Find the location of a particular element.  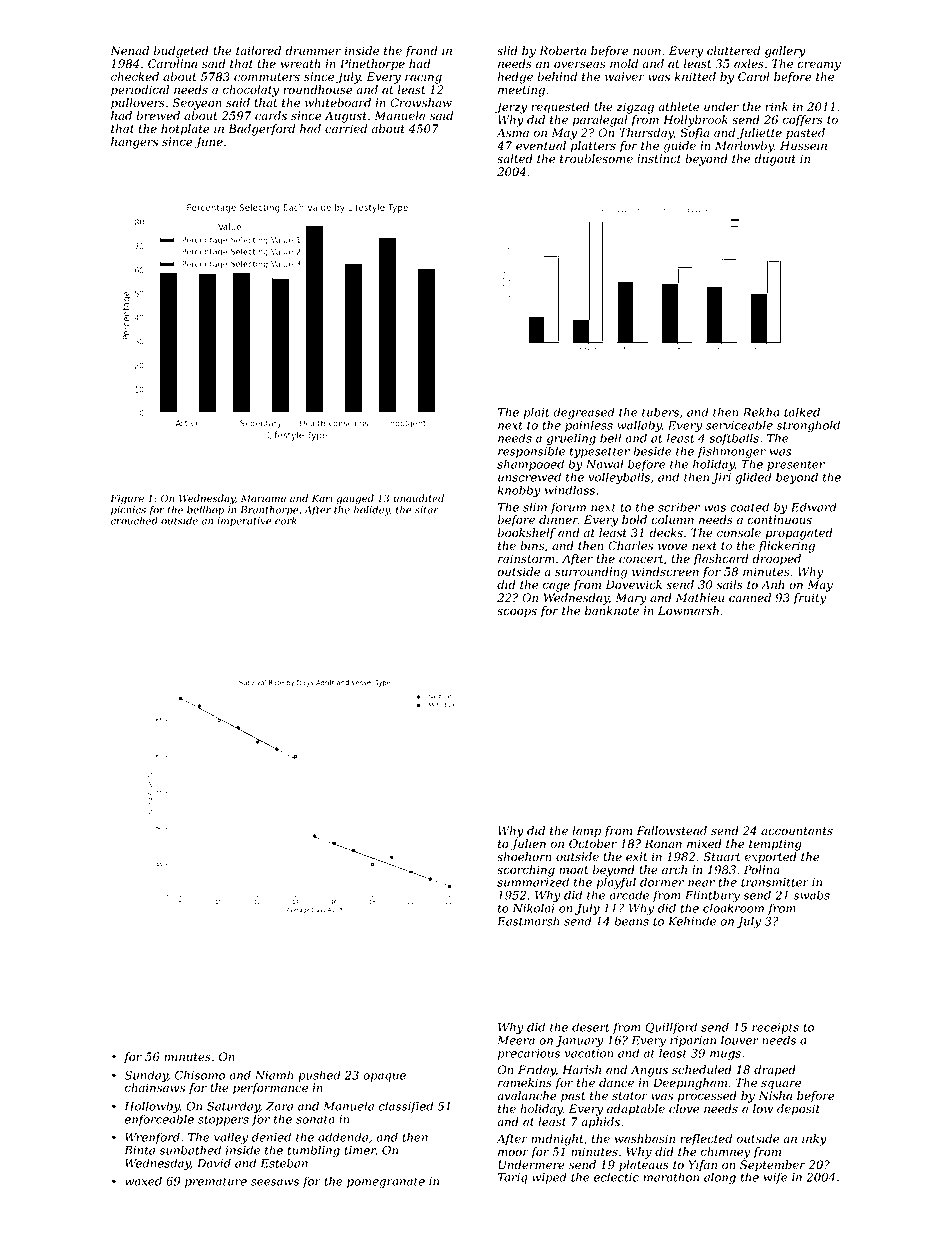

waxed is located at coordinates (143, 1181).
